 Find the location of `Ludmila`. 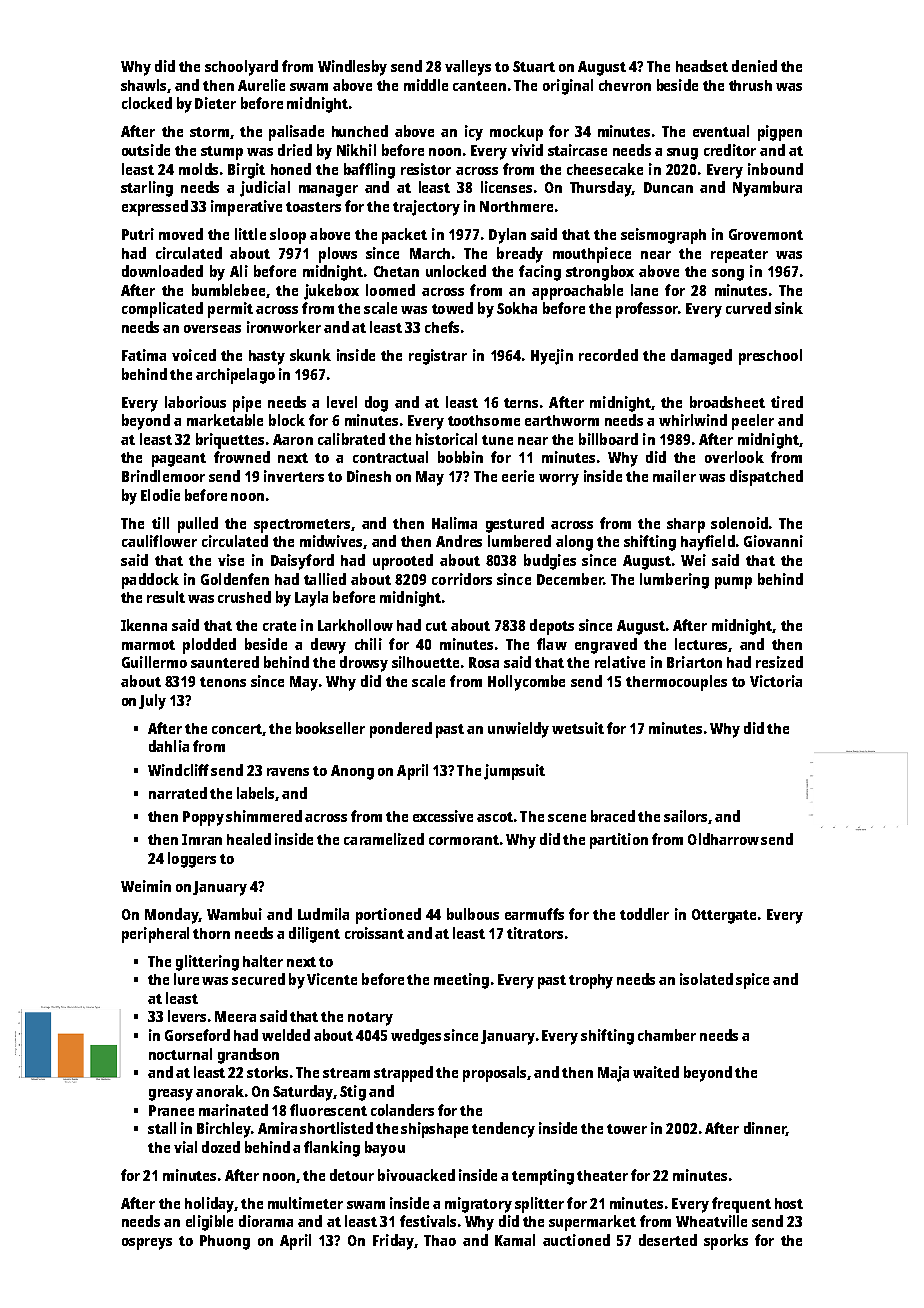

Ludmila is located at coordinates (323, 914).
